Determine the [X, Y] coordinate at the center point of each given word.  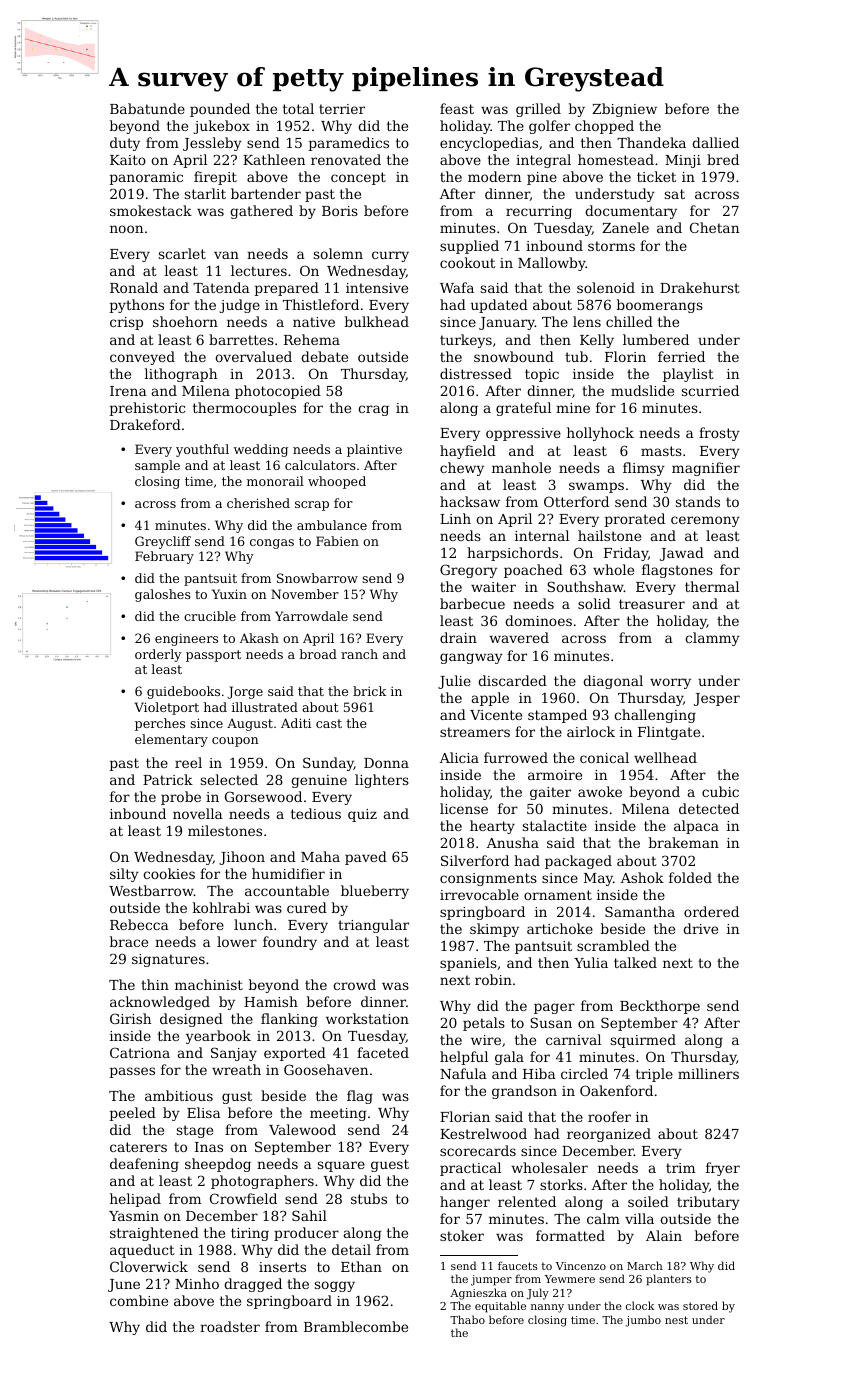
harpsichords [512, 554]
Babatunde [147, 108]
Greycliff [163, 542]
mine [573, 408]
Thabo [467, 1319]
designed [191, 1020]
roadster [230, 1326]
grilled [538, 110]
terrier [342, 109]
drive [700, 928]
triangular [373, 926]
